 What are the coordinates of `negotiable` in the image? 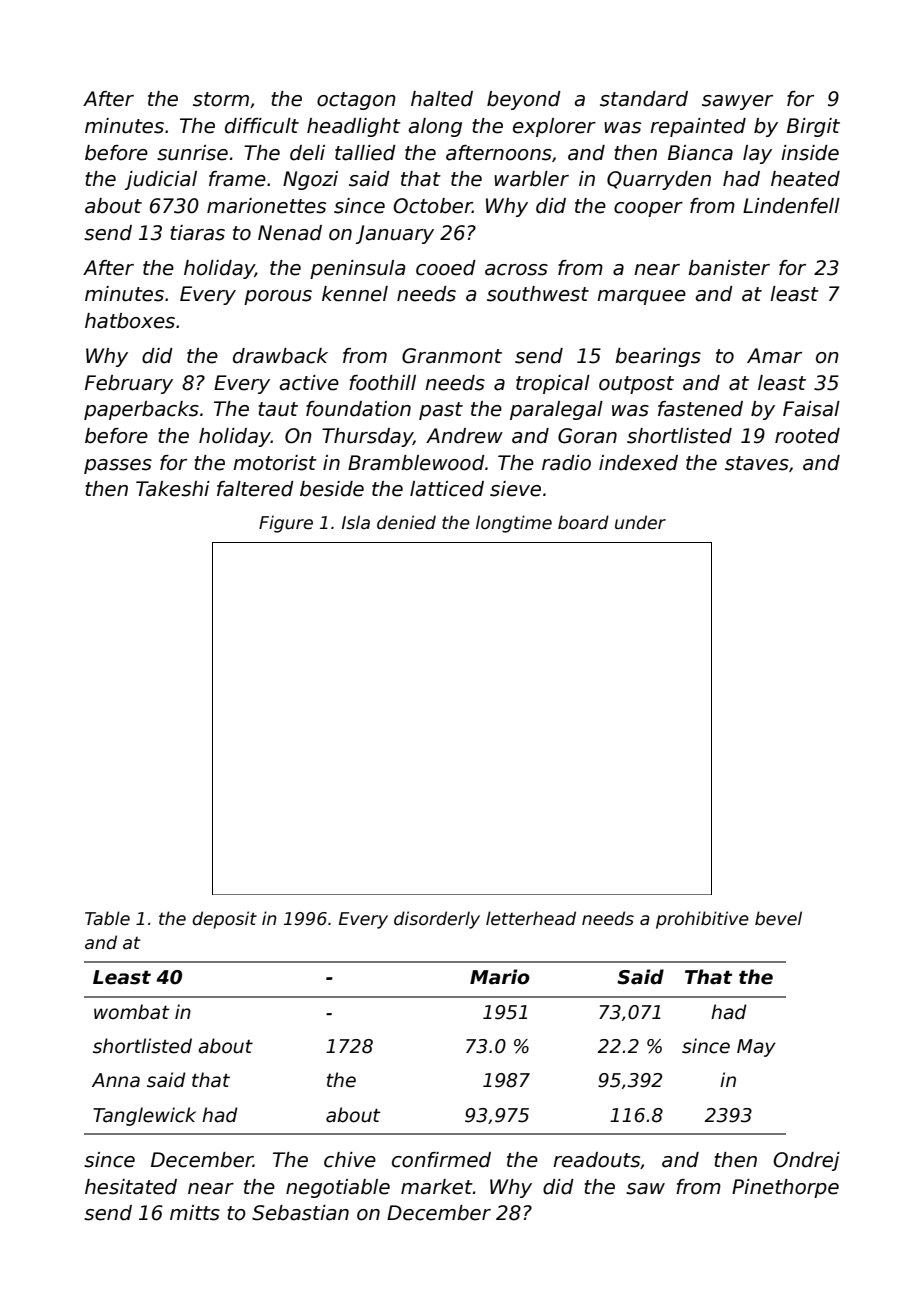 It's located at (338, 1188).
